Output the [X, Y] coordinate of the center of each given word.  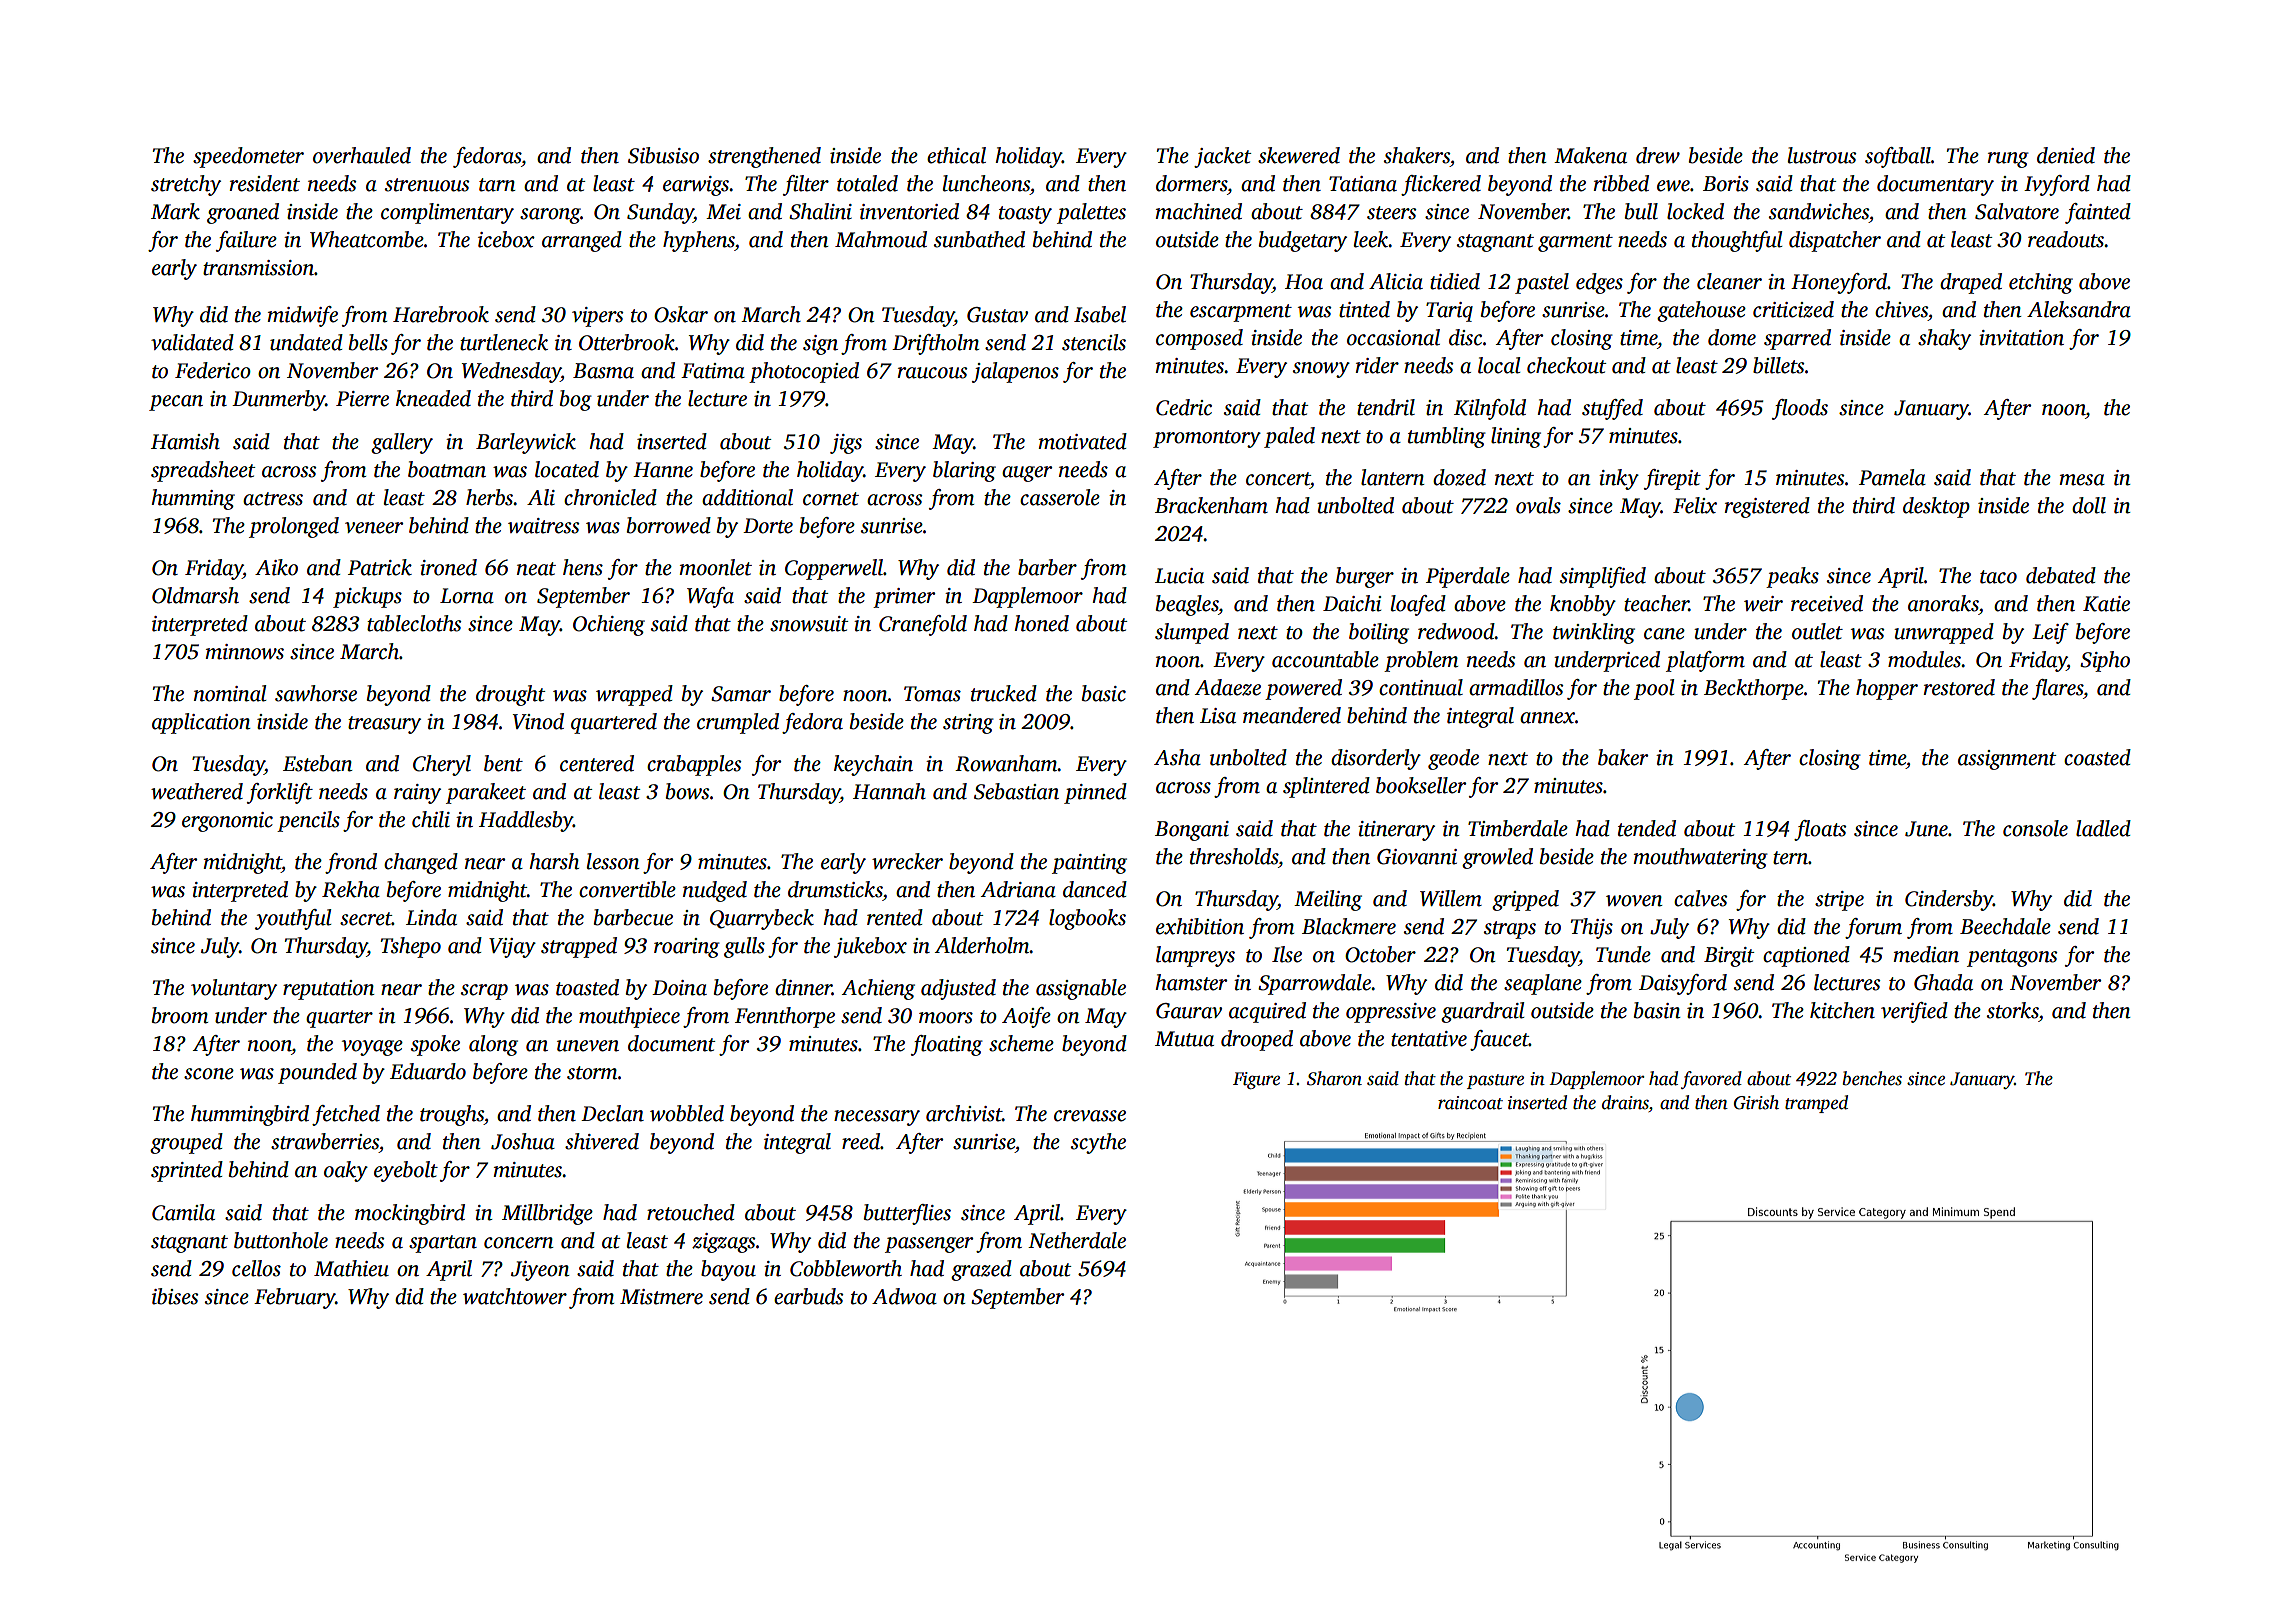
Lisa [1218, 716]
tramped [1816, 1104]
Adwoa [904, 1296]
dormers [1191, 183]
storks [2013, 1010]
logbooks [1087, 919]
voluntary [234, 989]
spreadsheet [203, 471]
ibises [175, 1296]
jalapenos [1015, 372]
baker [1623, 757]
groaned [243, 213]
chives [1901, 309]
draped [1971, 283]
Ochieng [609, 625]
